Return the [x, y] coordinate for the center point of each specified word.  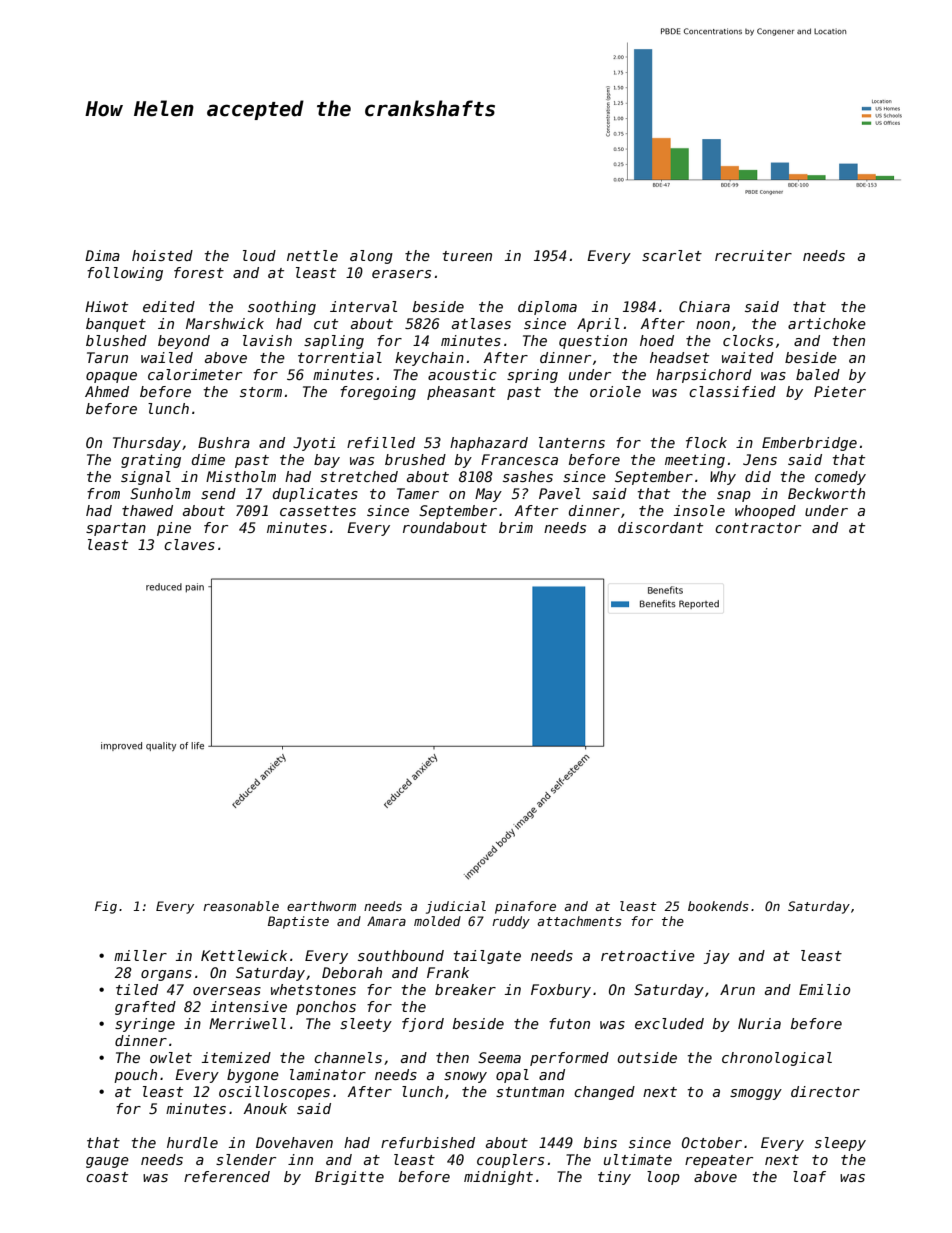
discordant [660, 527]
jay [716, 957]
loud [259, 255]
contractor [758, 528]
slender [246, 1159]
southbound [401, 955]
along [371, 257]
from [103, 493]
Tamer [418, 493]
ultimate [638, 1159]
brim [516, 527]
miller [140, 955]
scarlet [672, 255]
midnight [498, 1178]
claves [189, 544]
